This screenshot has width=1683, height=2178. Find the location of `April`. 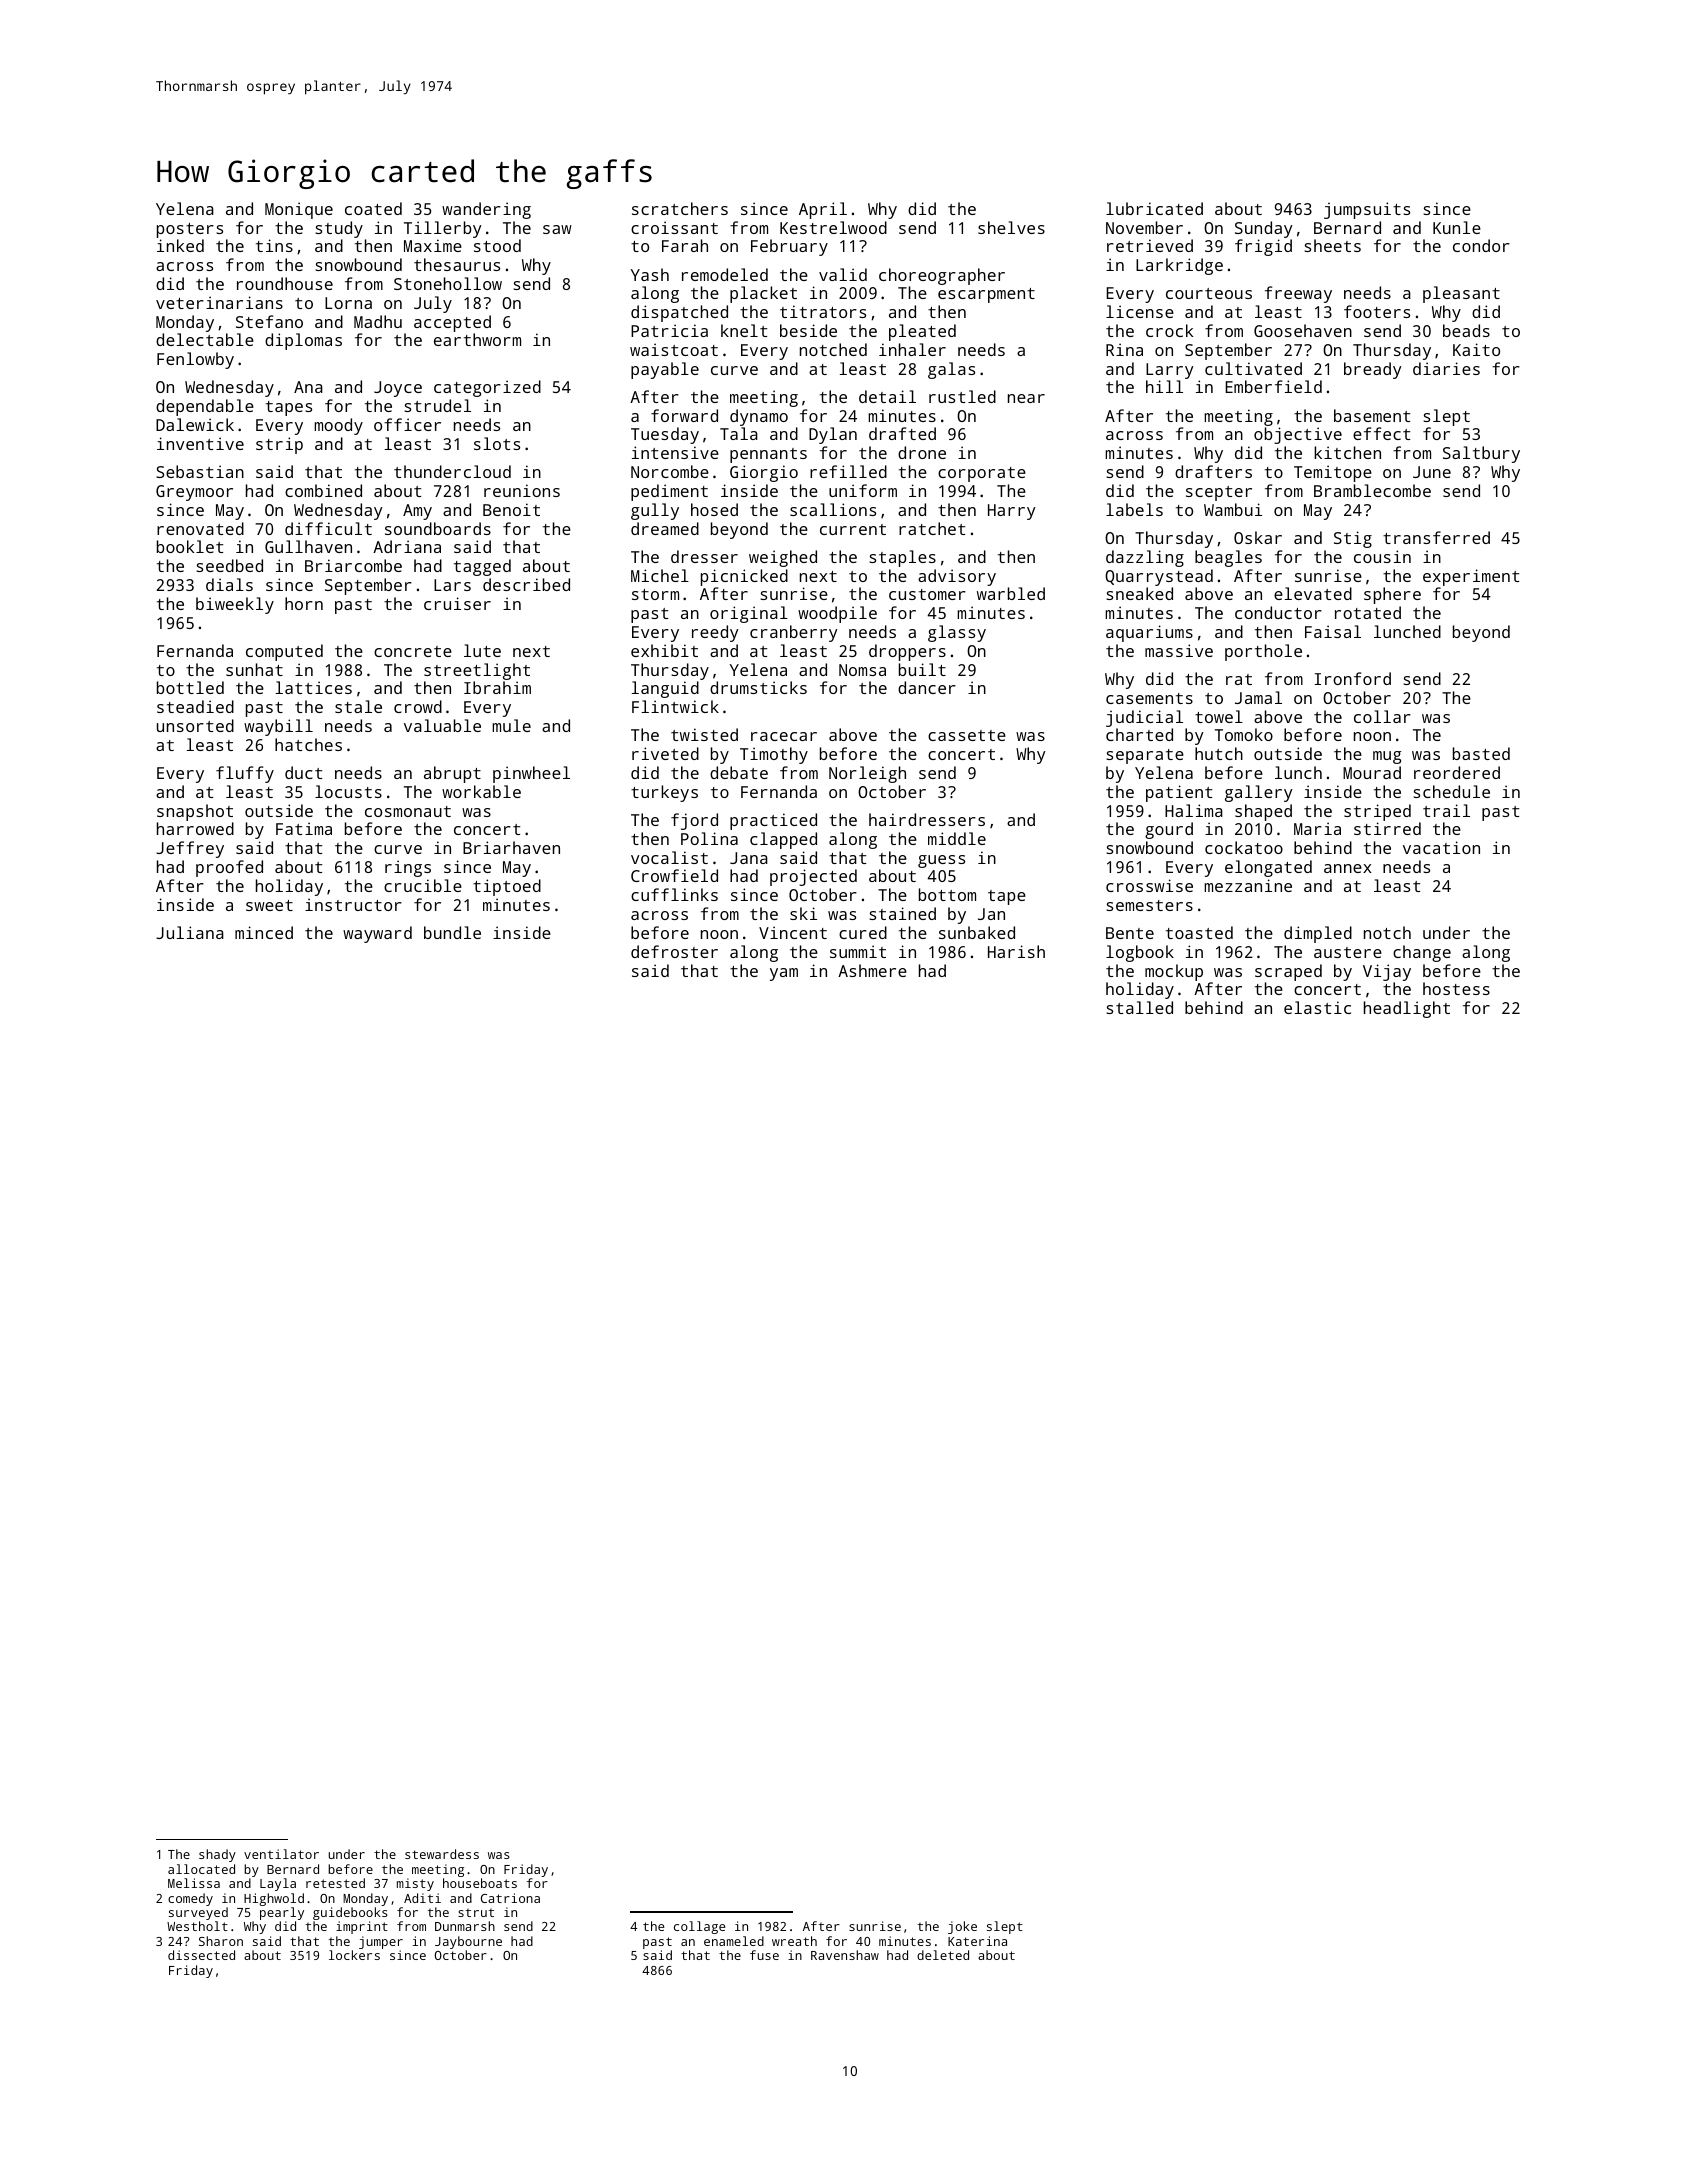

April is located at coordinates (823, 210).
